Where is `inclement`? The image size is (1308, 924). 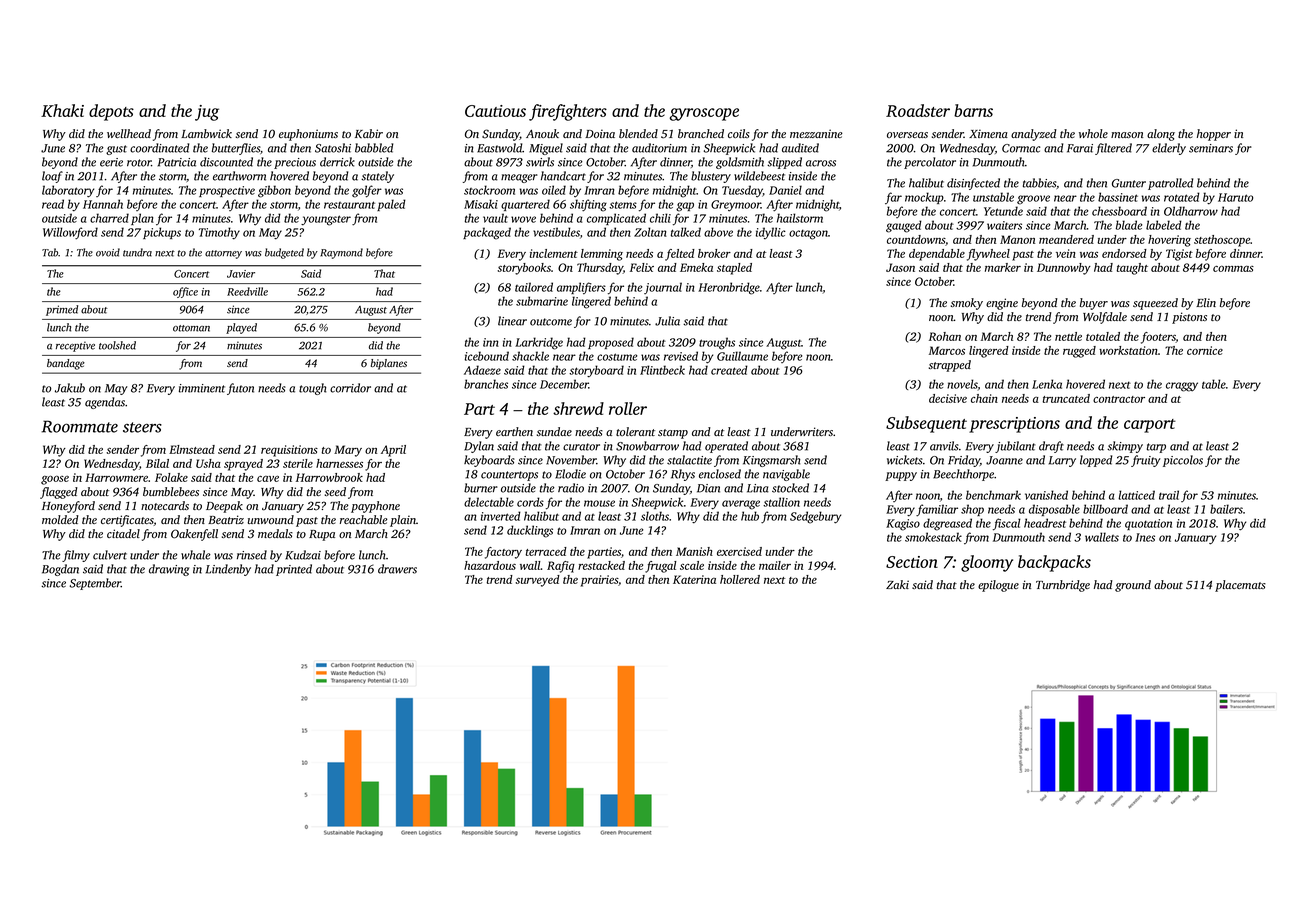 inclement is located at coordinates (554, 253).
